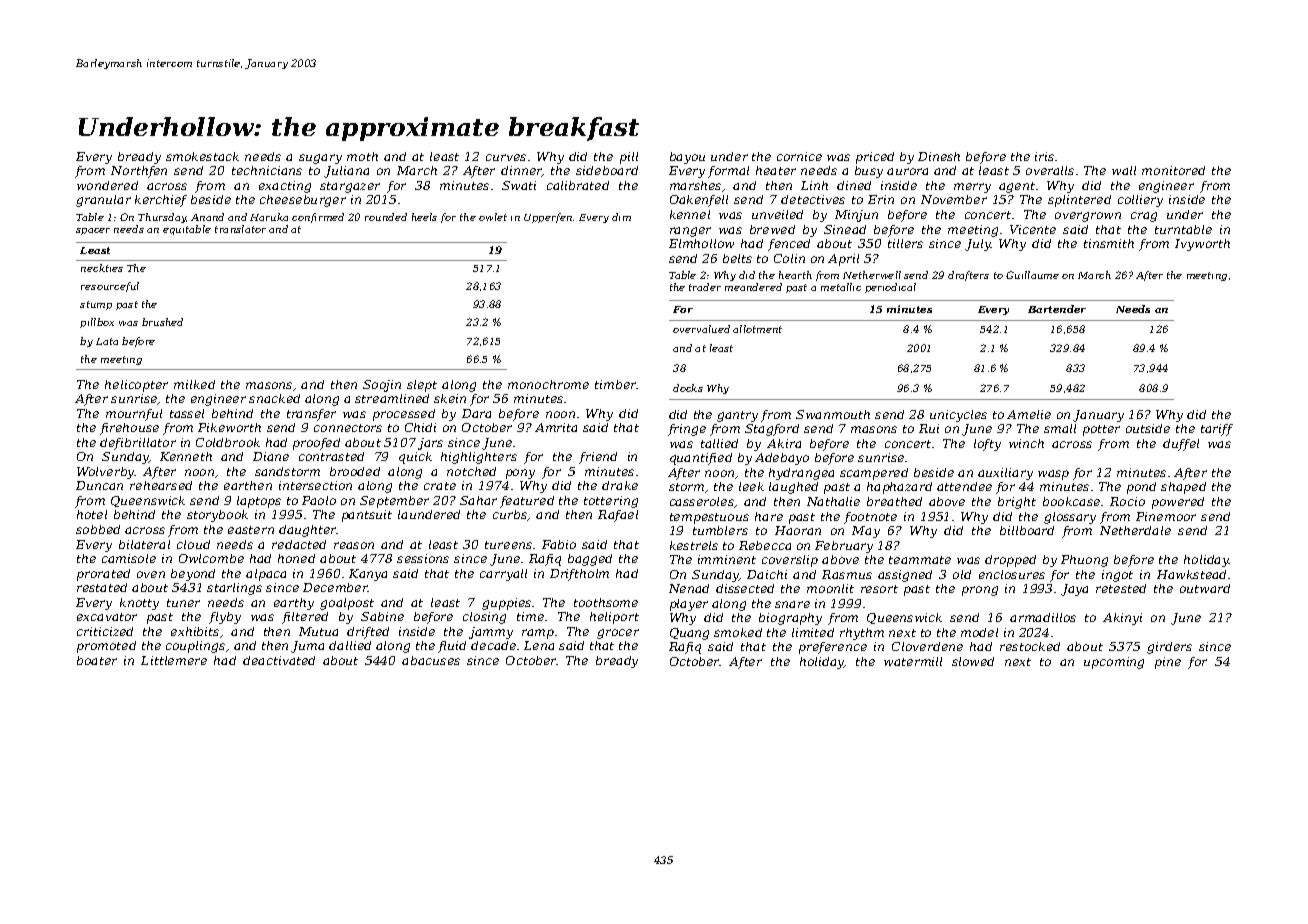 The width and height of the screenshot is (1308, 924). I want to click on abacuses, so click(431, 660).
